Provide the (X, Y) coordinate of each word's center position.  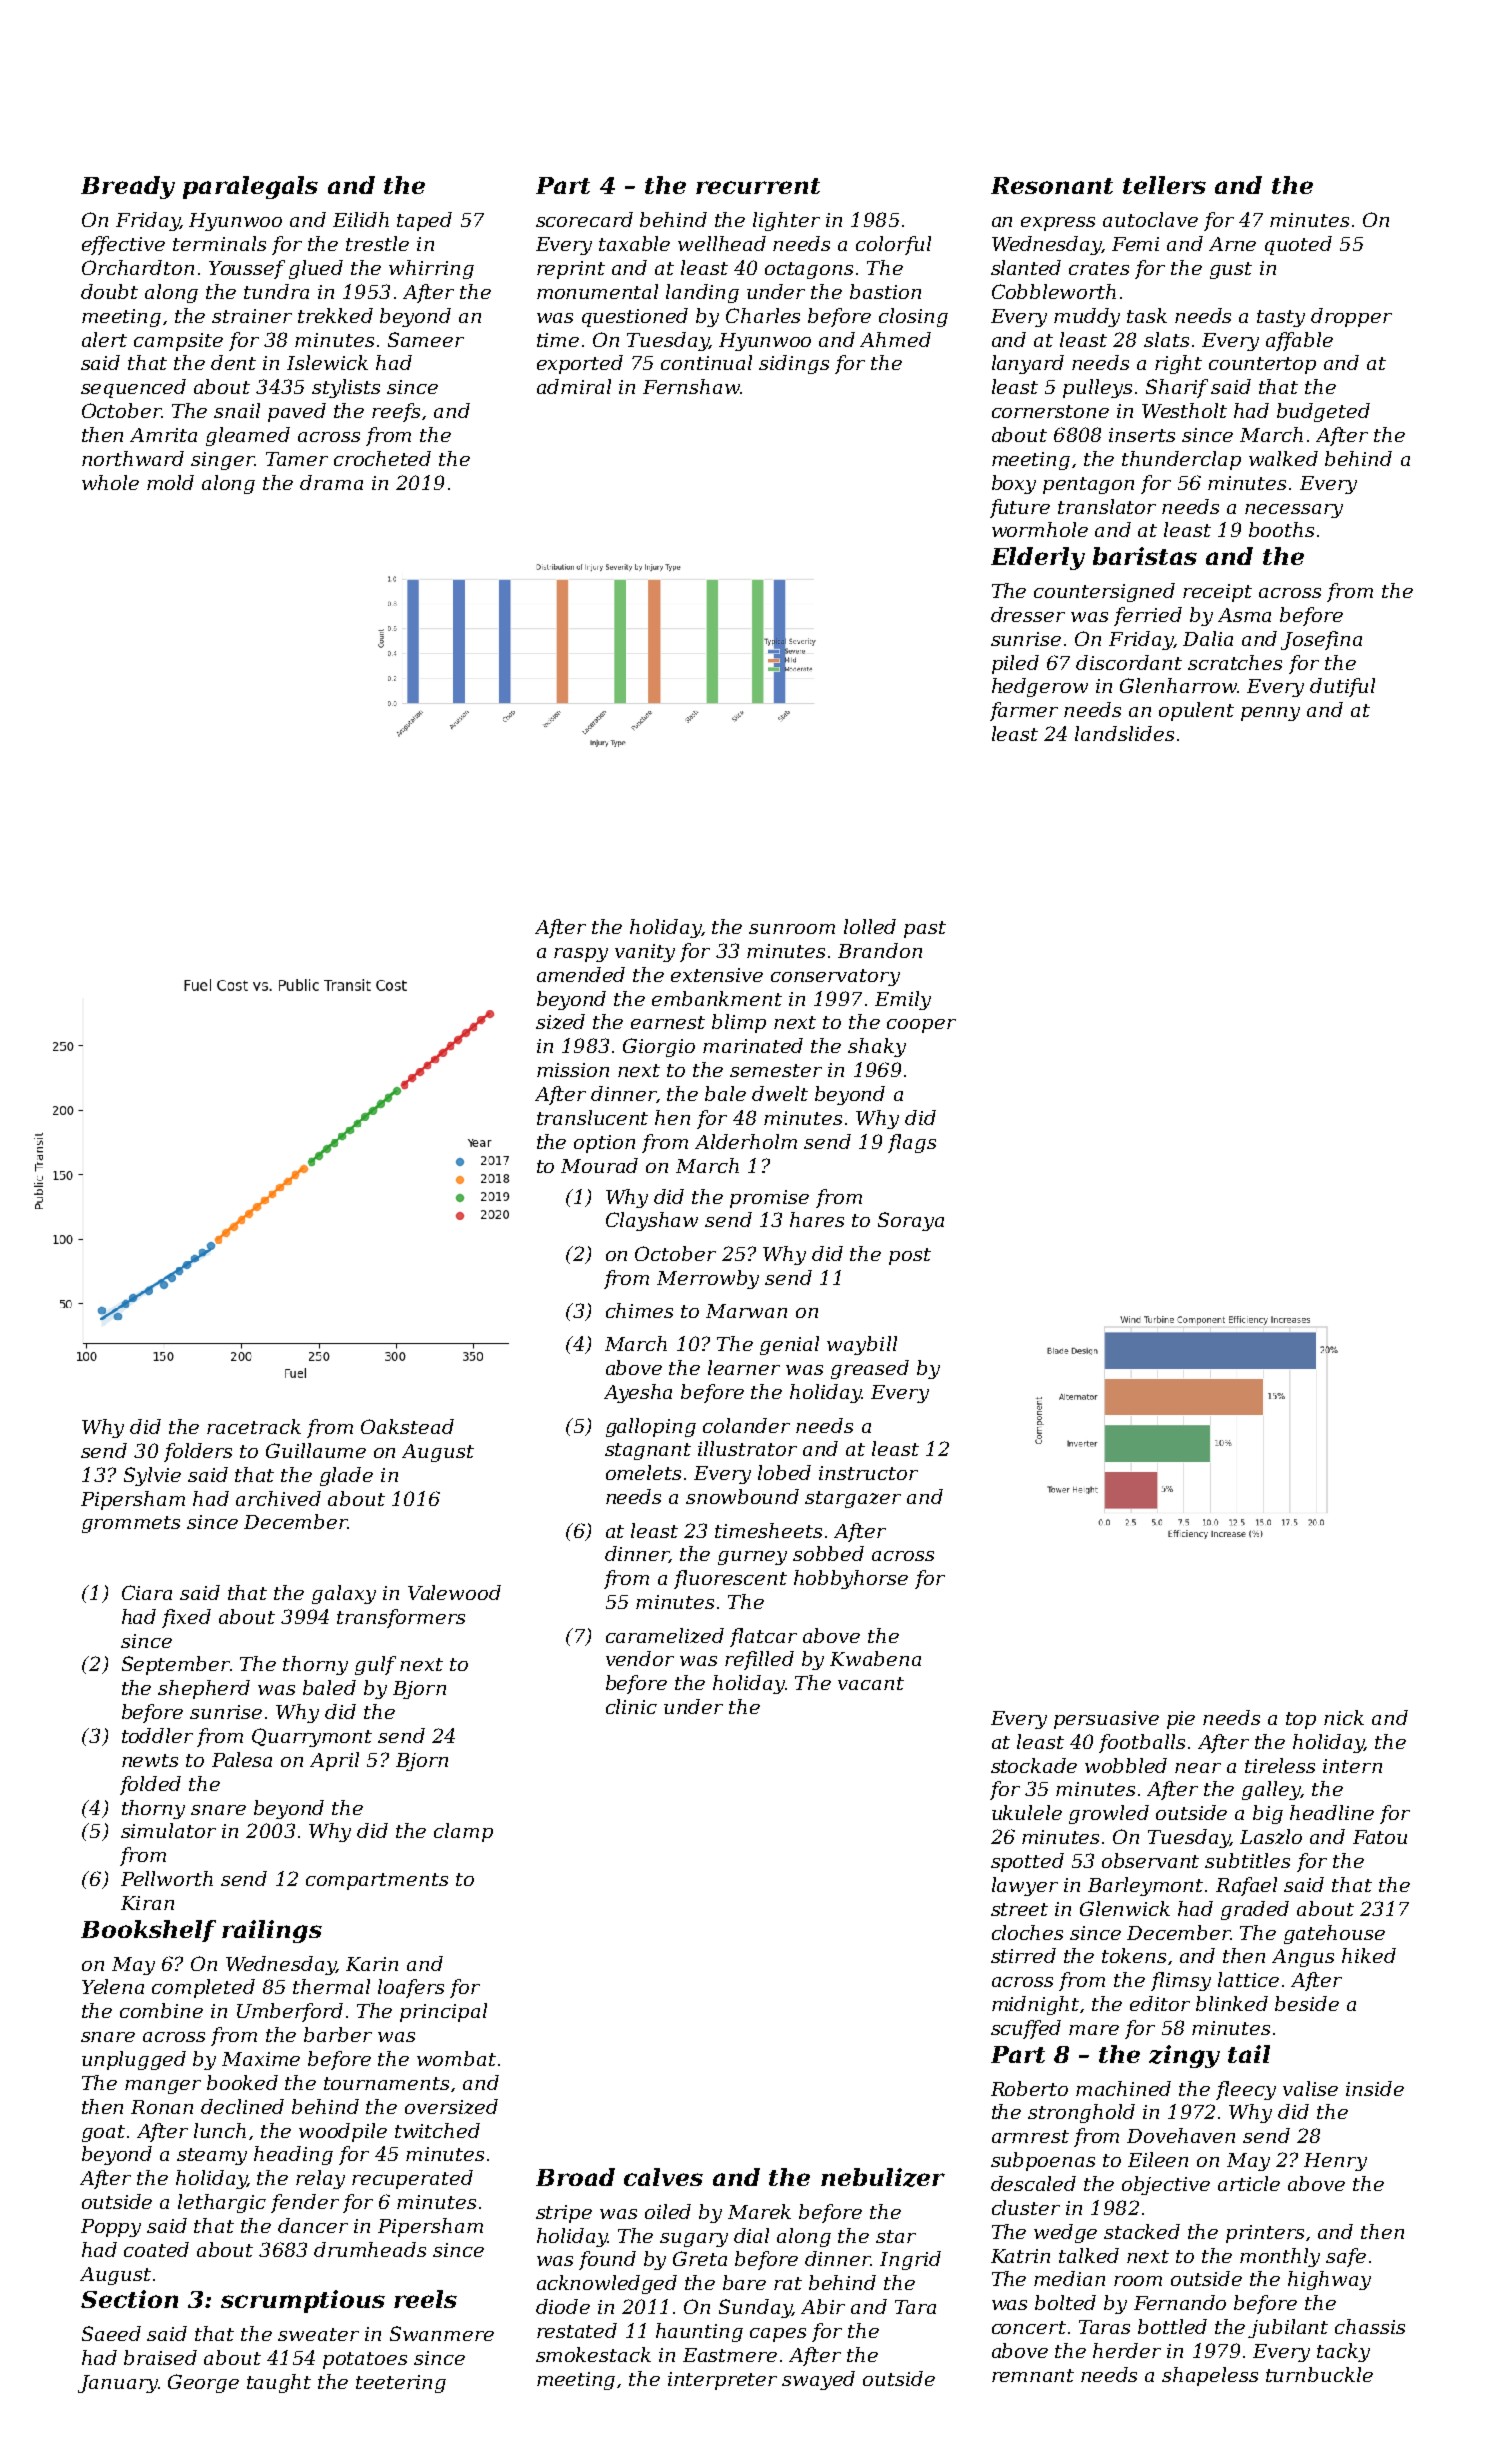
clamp (463, 1832)
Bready (128, 187)
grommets (131, 1524)
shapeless (1210, 2376)
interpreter (722, 2381)
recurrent (758, 186)
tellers (1164, 185)
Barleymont (1145, 1886)
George (203, 2383)
